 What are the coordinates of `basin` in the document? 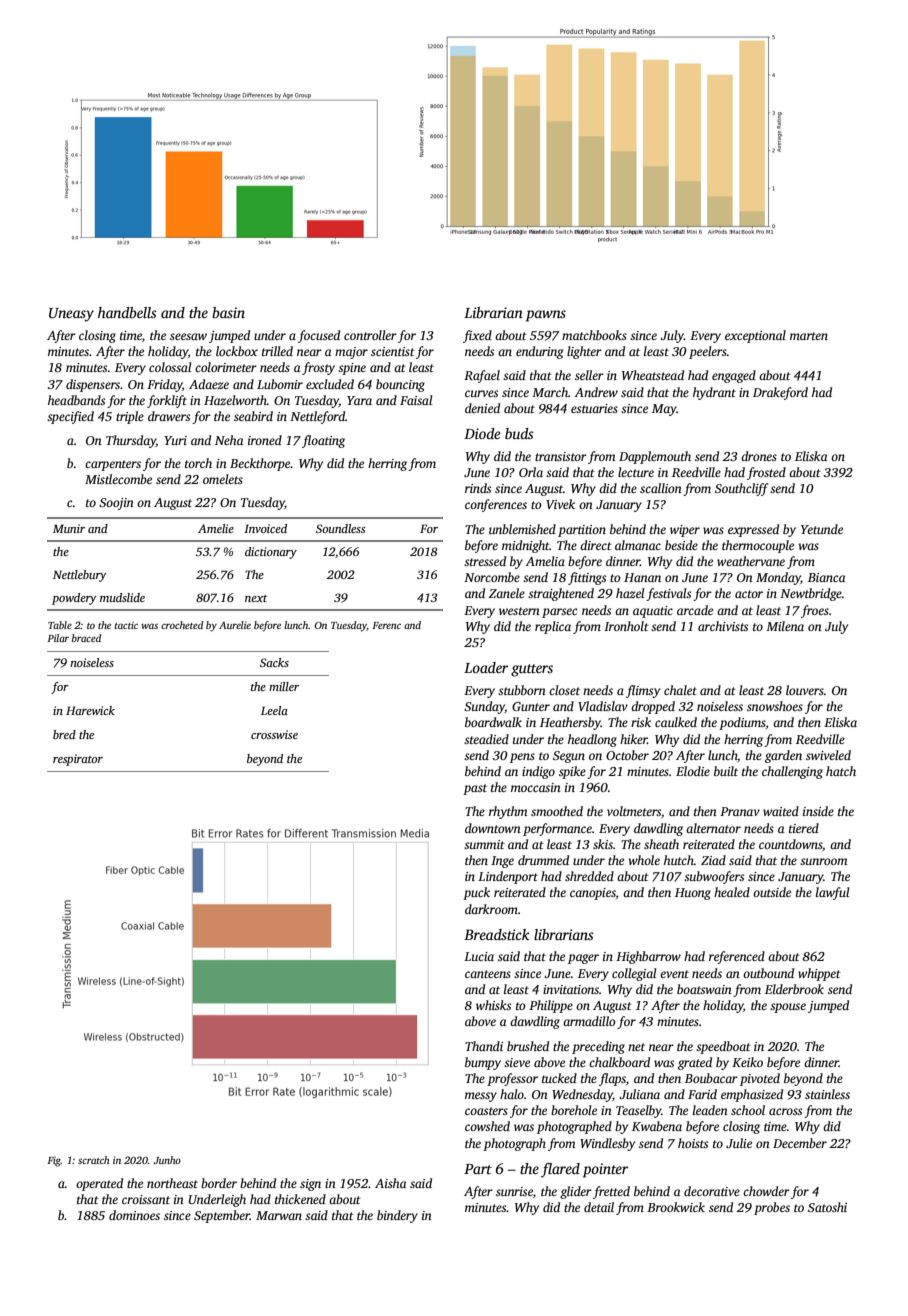 It's located at (228, 312).
